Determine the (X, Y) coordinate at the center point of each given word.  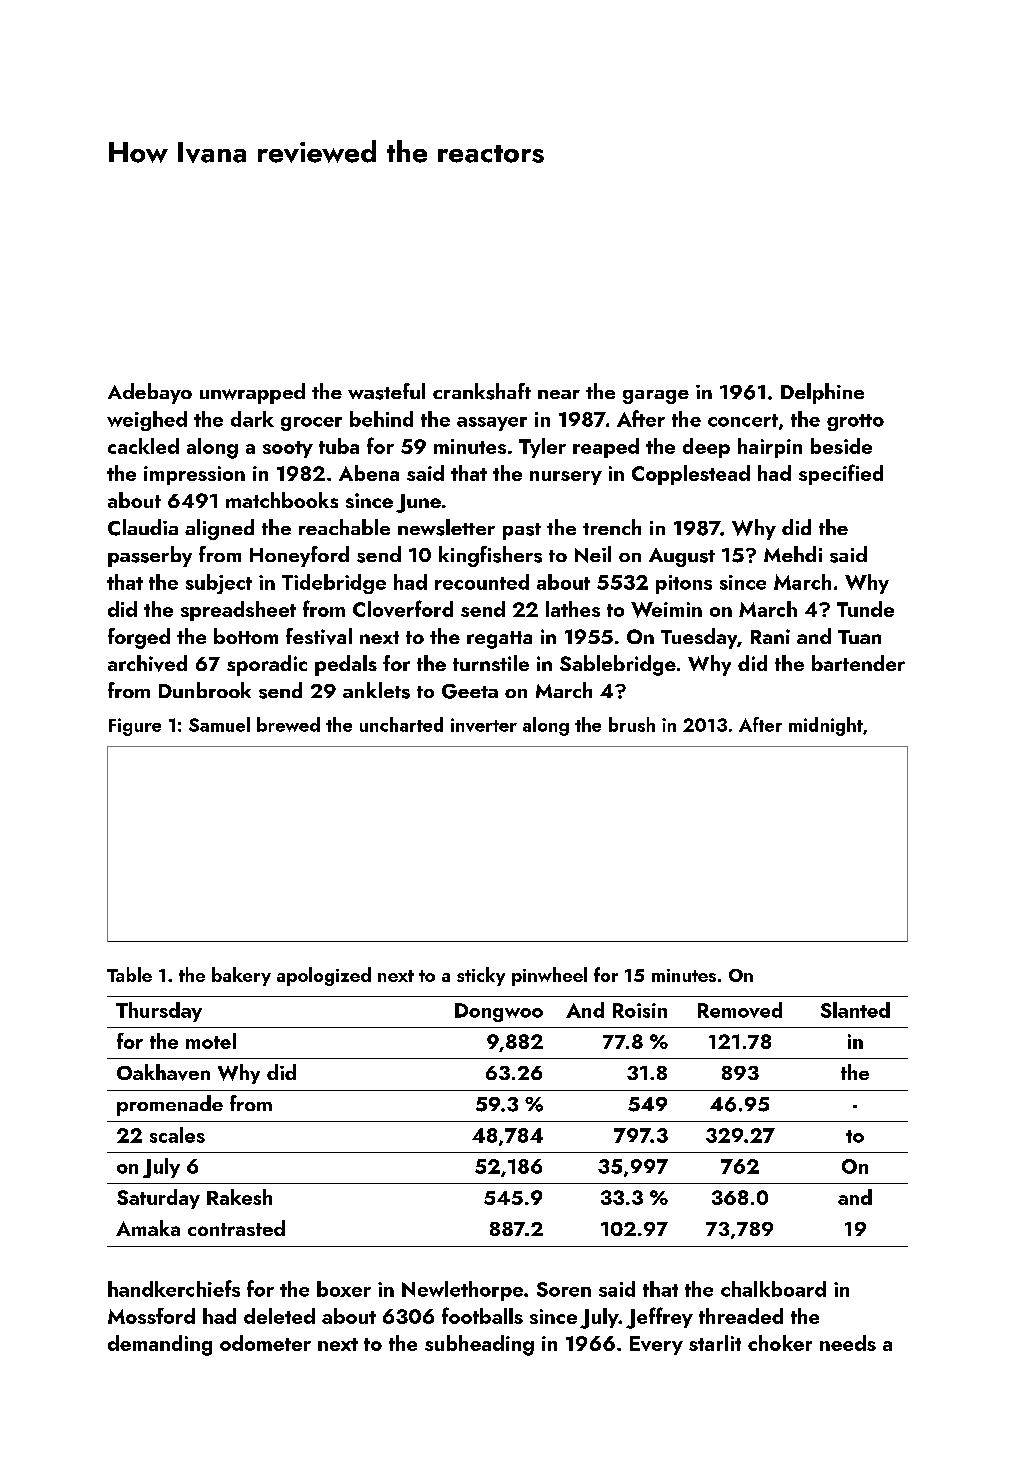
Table (129, 974)
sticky (481, 976)
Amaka (148, 1228)
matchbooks (282, 500)
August (682, 557)
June (418, 503)
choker (780, 1343)
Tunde (865, 609)
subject (219, 584)
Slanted (855, 1010)
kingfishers (490, 556)
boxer (344, 1289)
